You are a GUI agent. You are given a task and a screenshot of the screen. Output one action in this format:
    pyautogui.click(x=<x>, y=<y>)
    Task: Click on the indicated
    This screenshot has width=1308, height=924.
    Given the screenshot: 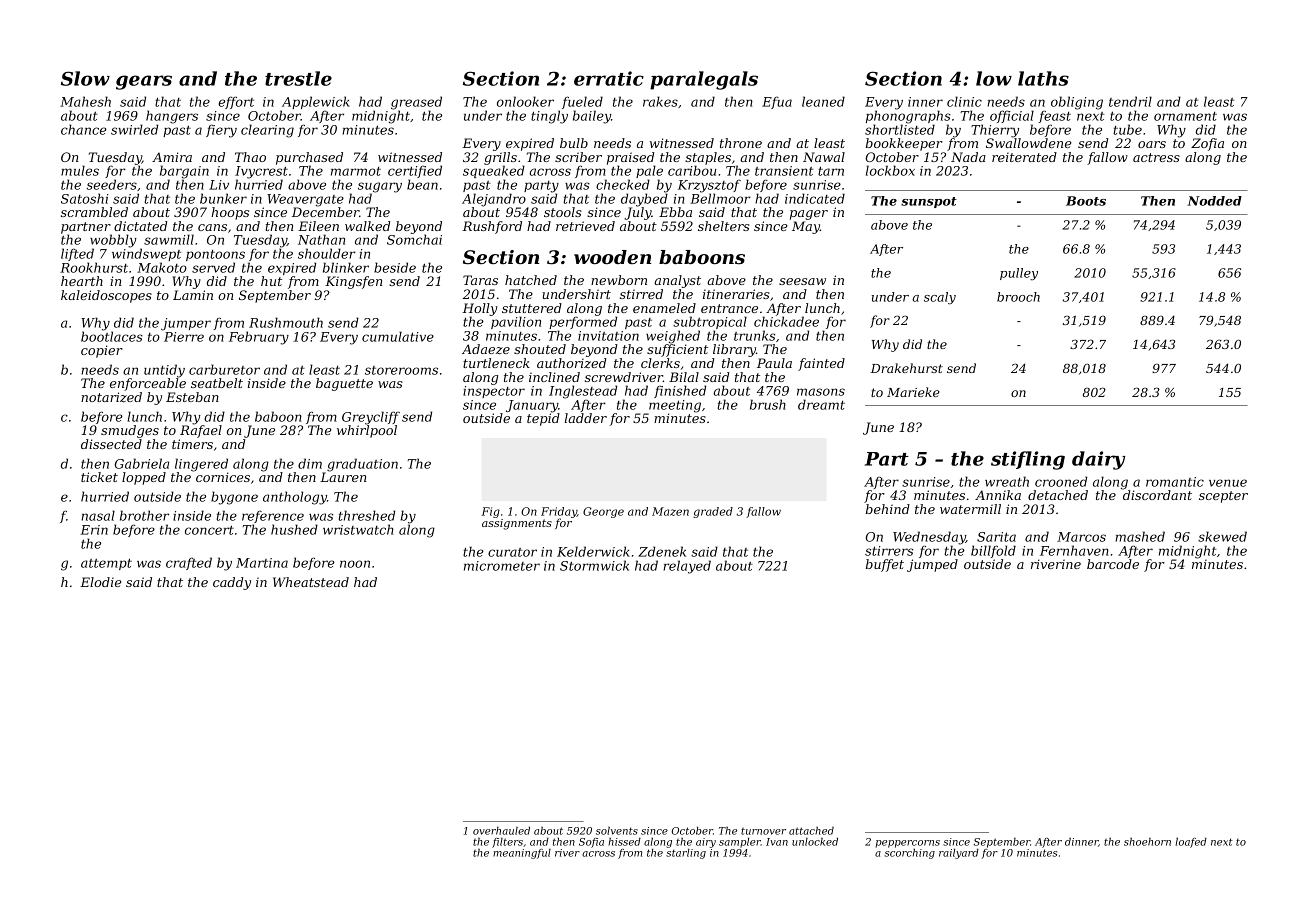 What is the action you would take?
    pyautogui.click(x=815, y=198)
